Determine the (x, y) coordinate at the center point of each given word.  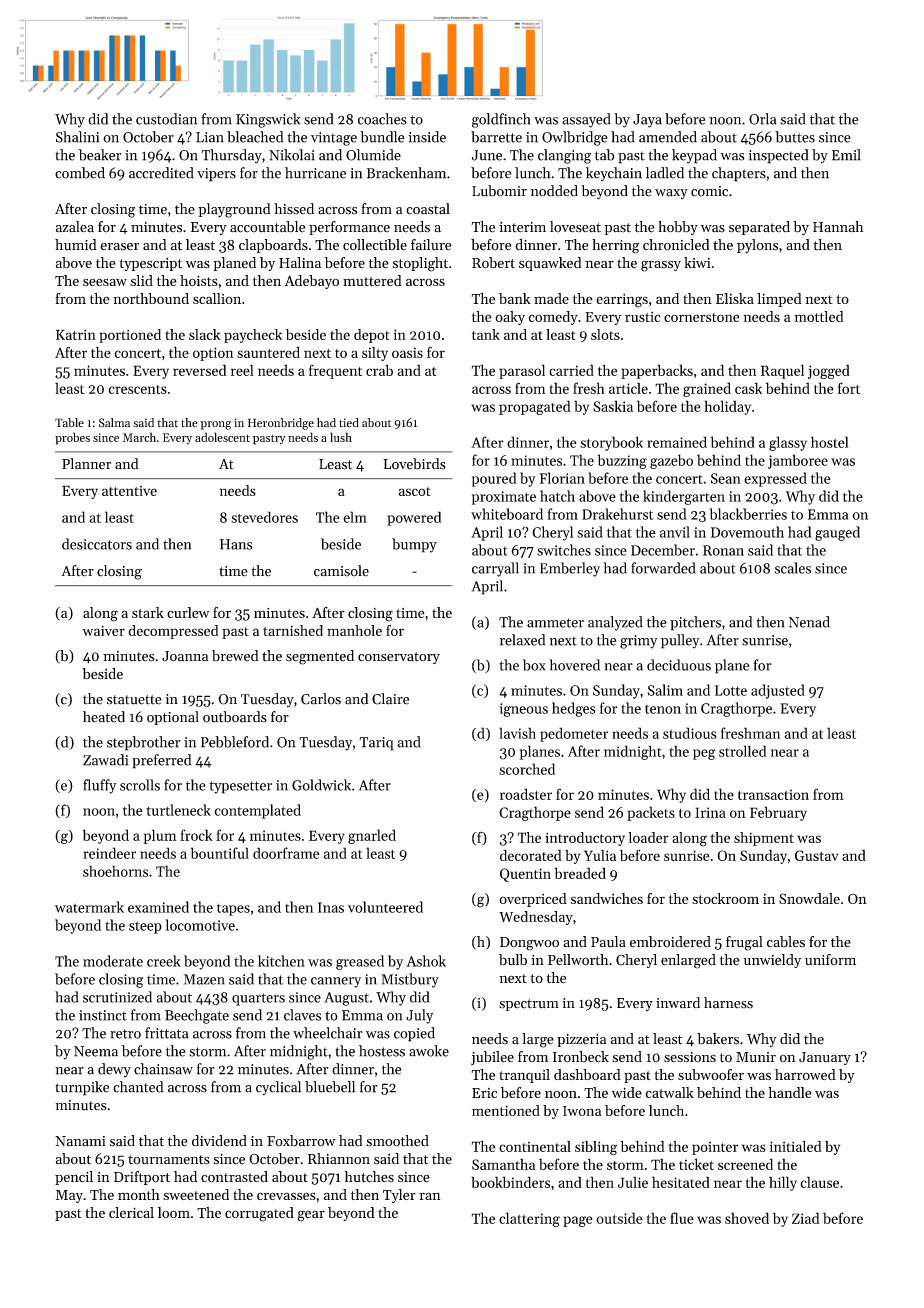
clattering (529, 1219)
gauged (837, 533)
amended (668, 137)
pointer (715, 1148)
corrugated (259, 1214)
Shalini (77, 137)
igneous (524, 710)
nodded (554, 191)
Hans (236, 544)
